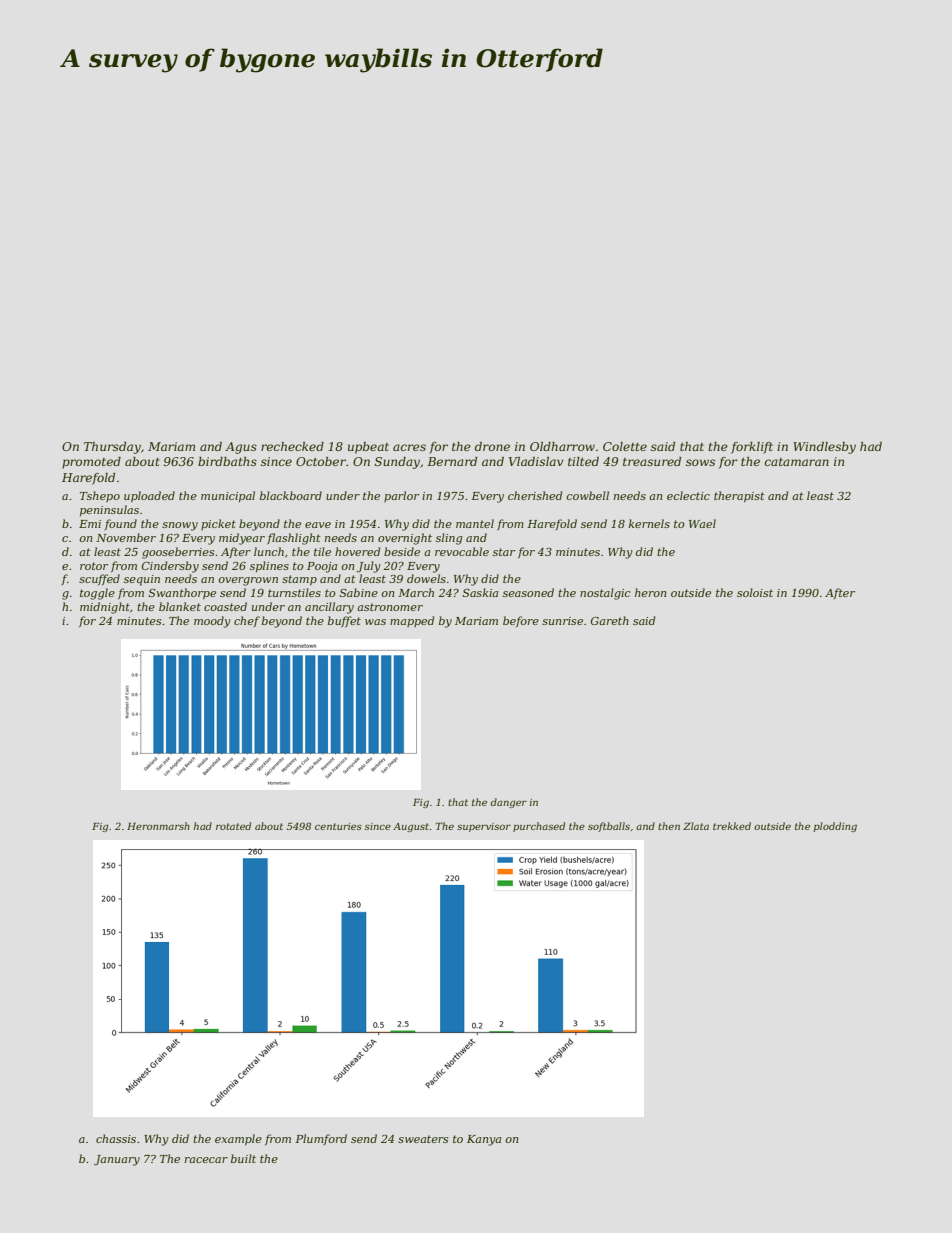  Describe the element at coordinates (321, 1139) in the screenshot. I see `Plumford` at that location.
